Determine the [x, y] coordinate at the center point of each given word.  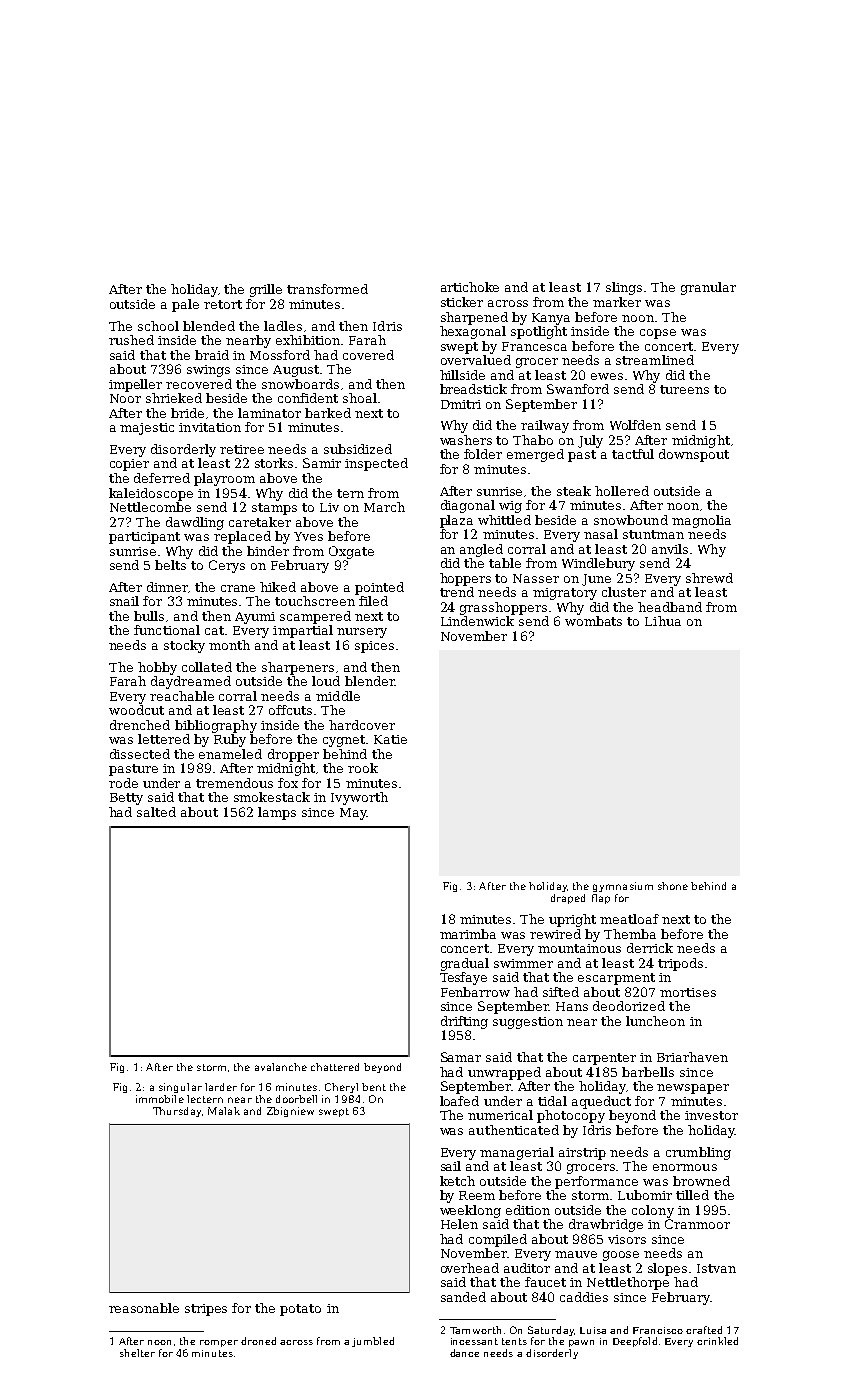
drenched [140, 725]
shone [673, 886]
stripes [206, 1310]
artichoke [470, 287]
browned [701, 1181]
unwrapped [504, 1073]
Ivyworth [359, 798]
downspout [694, 455]
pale [185, 305]
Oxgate [351, 552]
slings [624, 288]
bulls [149, 616]
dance [464, 1353]
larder [221, 1087]
